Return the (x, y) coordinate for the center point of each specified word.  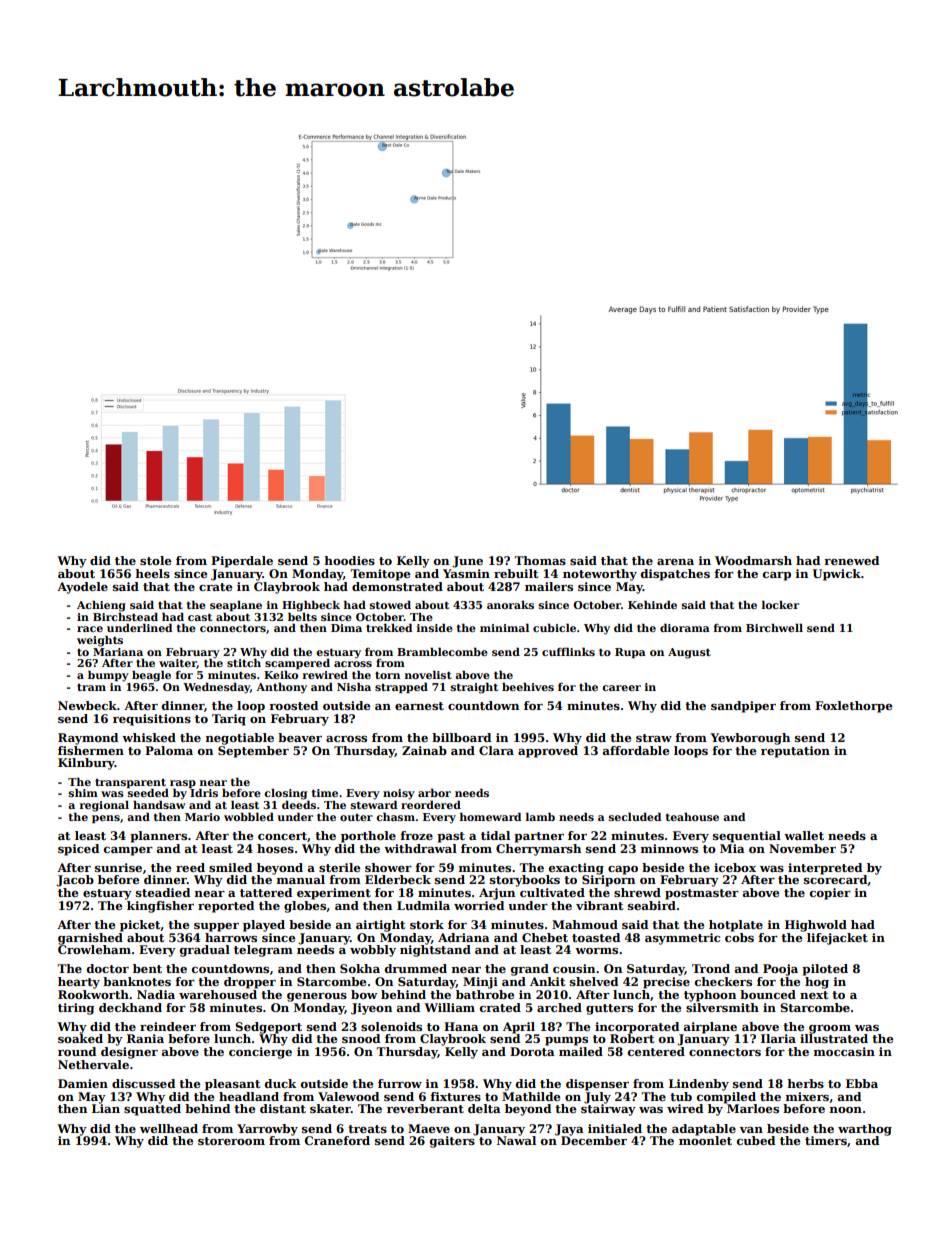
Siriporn (608, 881)
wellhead (169, 1128)
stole (155, 560)
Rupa (630, 653)
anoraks (510, 604)
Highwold (816, 926)
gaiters (452, 1142)
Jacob (75, 881)
